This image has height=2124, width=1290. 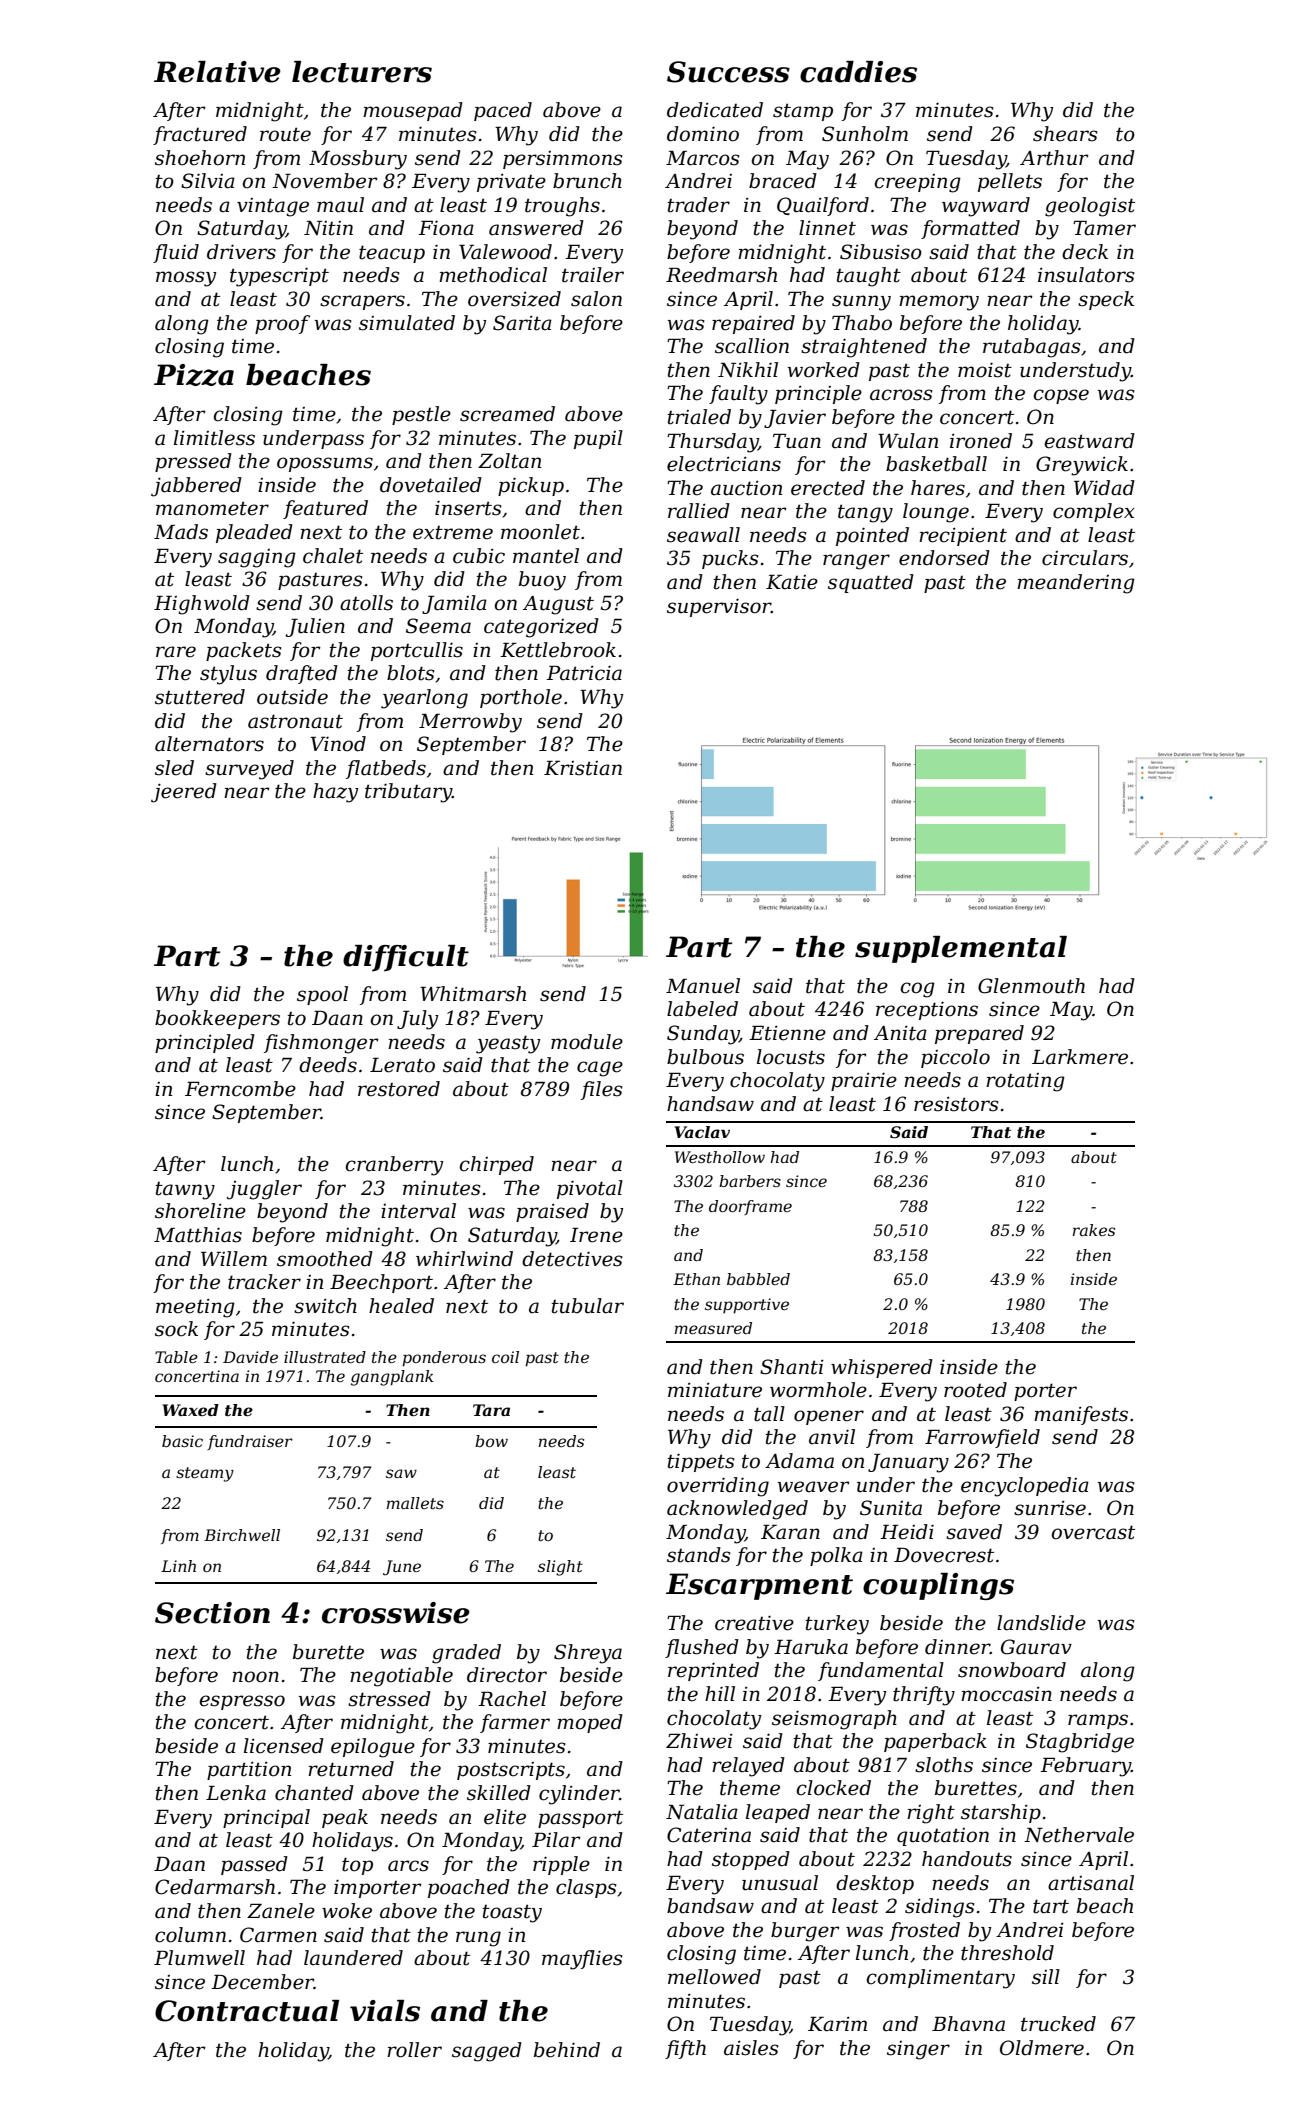 What do you see at coordinates (792, 582) in the image?
I see `Katie` at bounding box center [792, 582].
